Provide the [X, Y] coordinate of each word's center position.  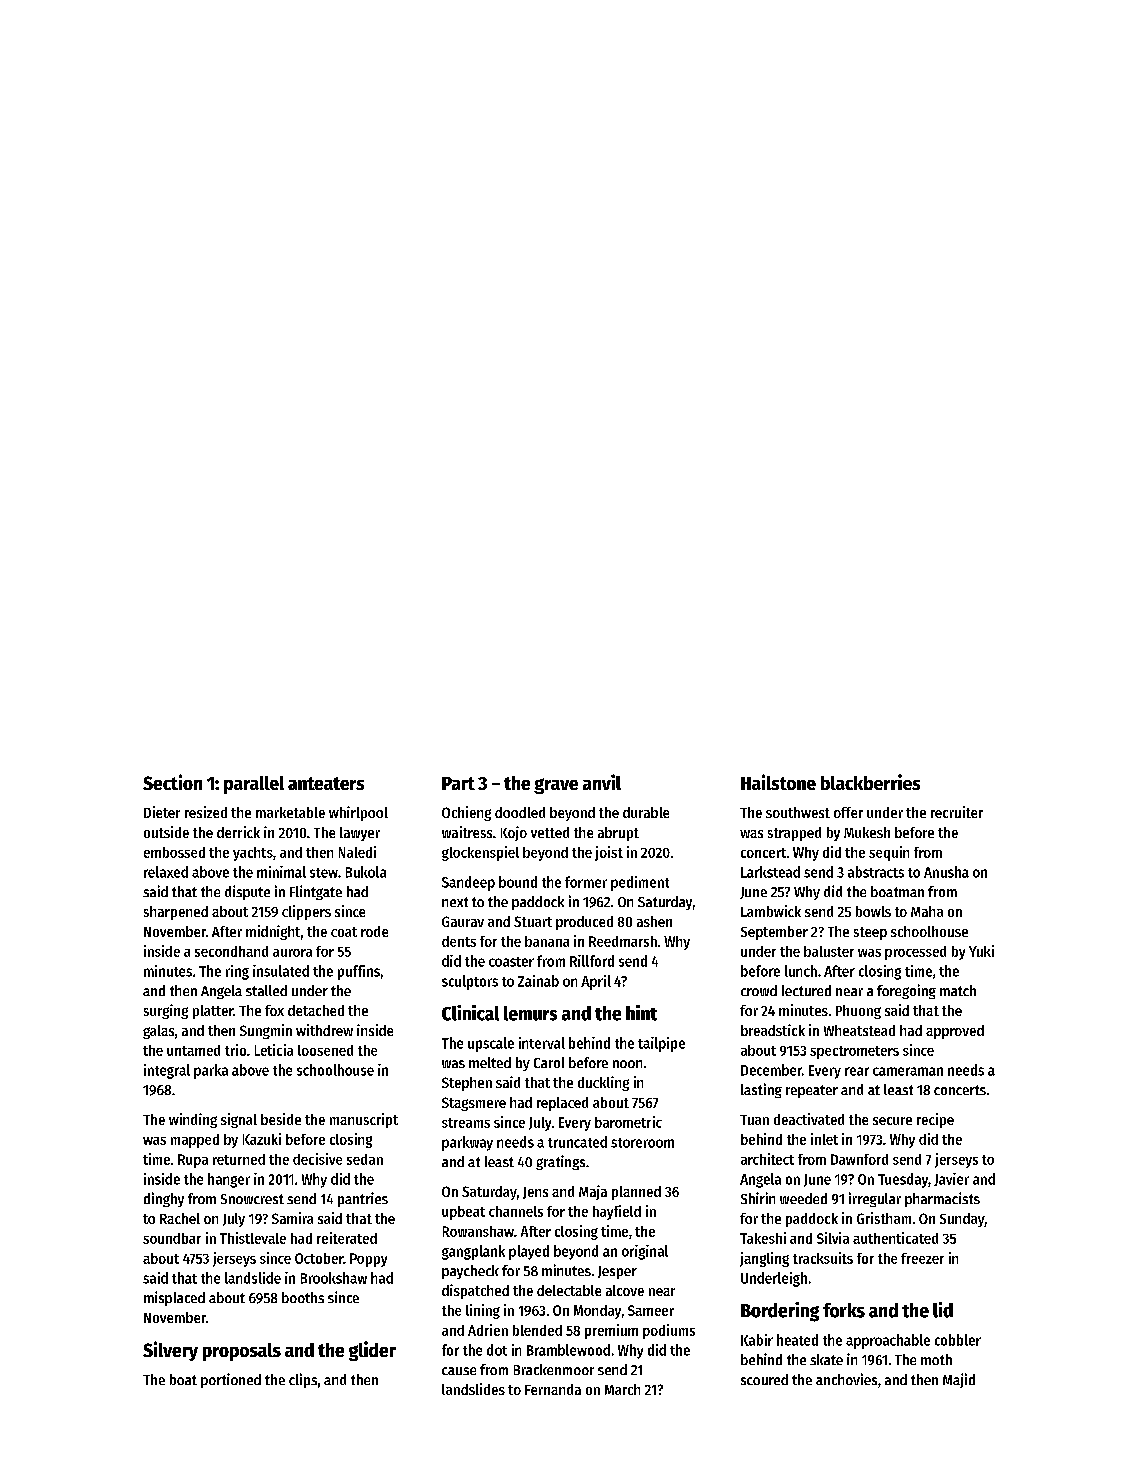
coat [344, 932]
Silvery [170, 1351]
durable [646, 812]
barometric [628, 1122]
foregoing [906, 991]
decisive [317, 1159]
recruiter [957, 812]
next [455, 902]
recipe [935, 1120]
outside [166, 832]
